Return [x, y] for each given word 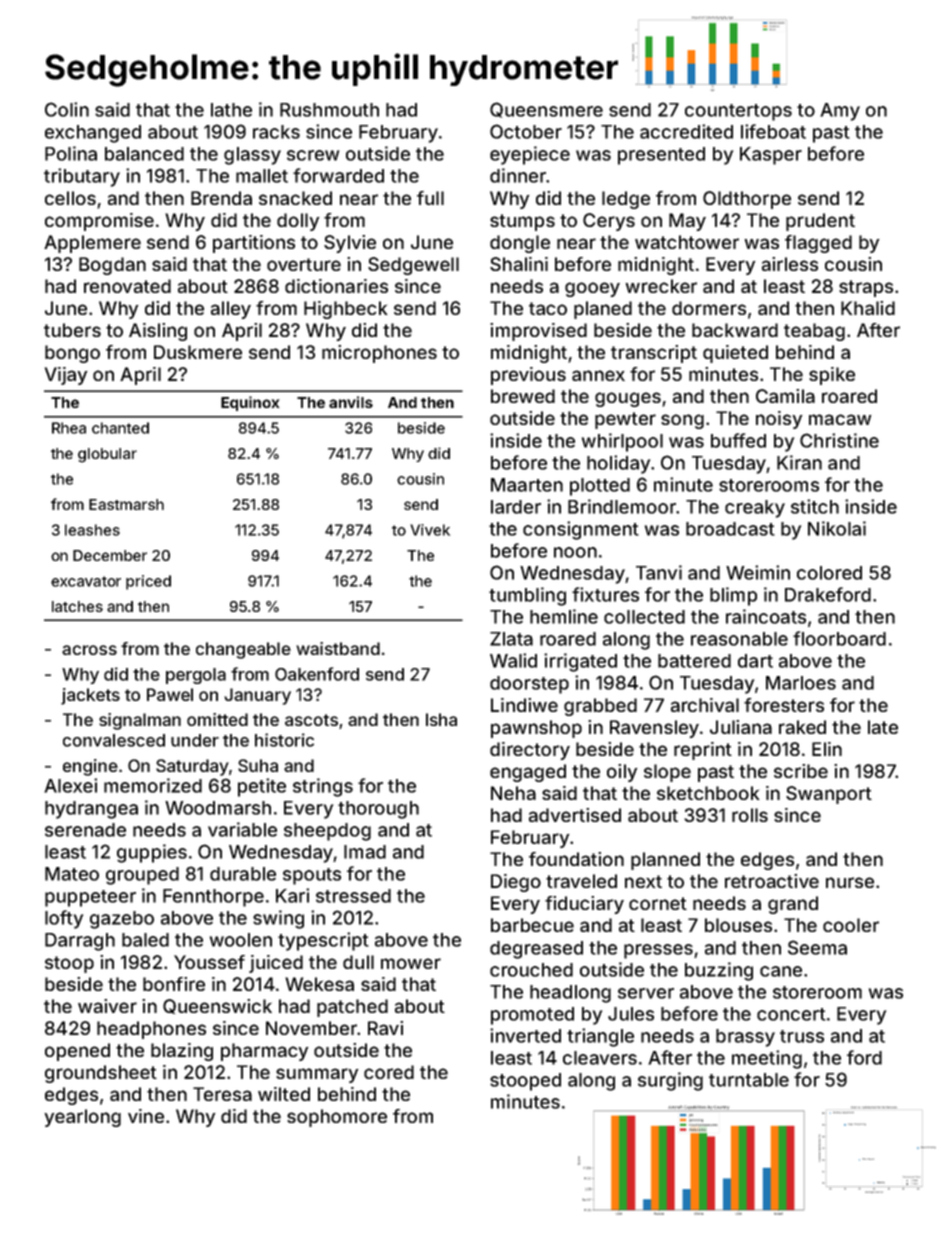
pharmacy [265, 1052]
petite [262, 787]
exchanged [93, 134]
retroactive [772, 881]
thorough [378, 810]
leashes [92, 530]
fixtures [605, 594]
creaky [755, 509]
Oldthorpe [747, 200]
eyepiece [530, 155]
